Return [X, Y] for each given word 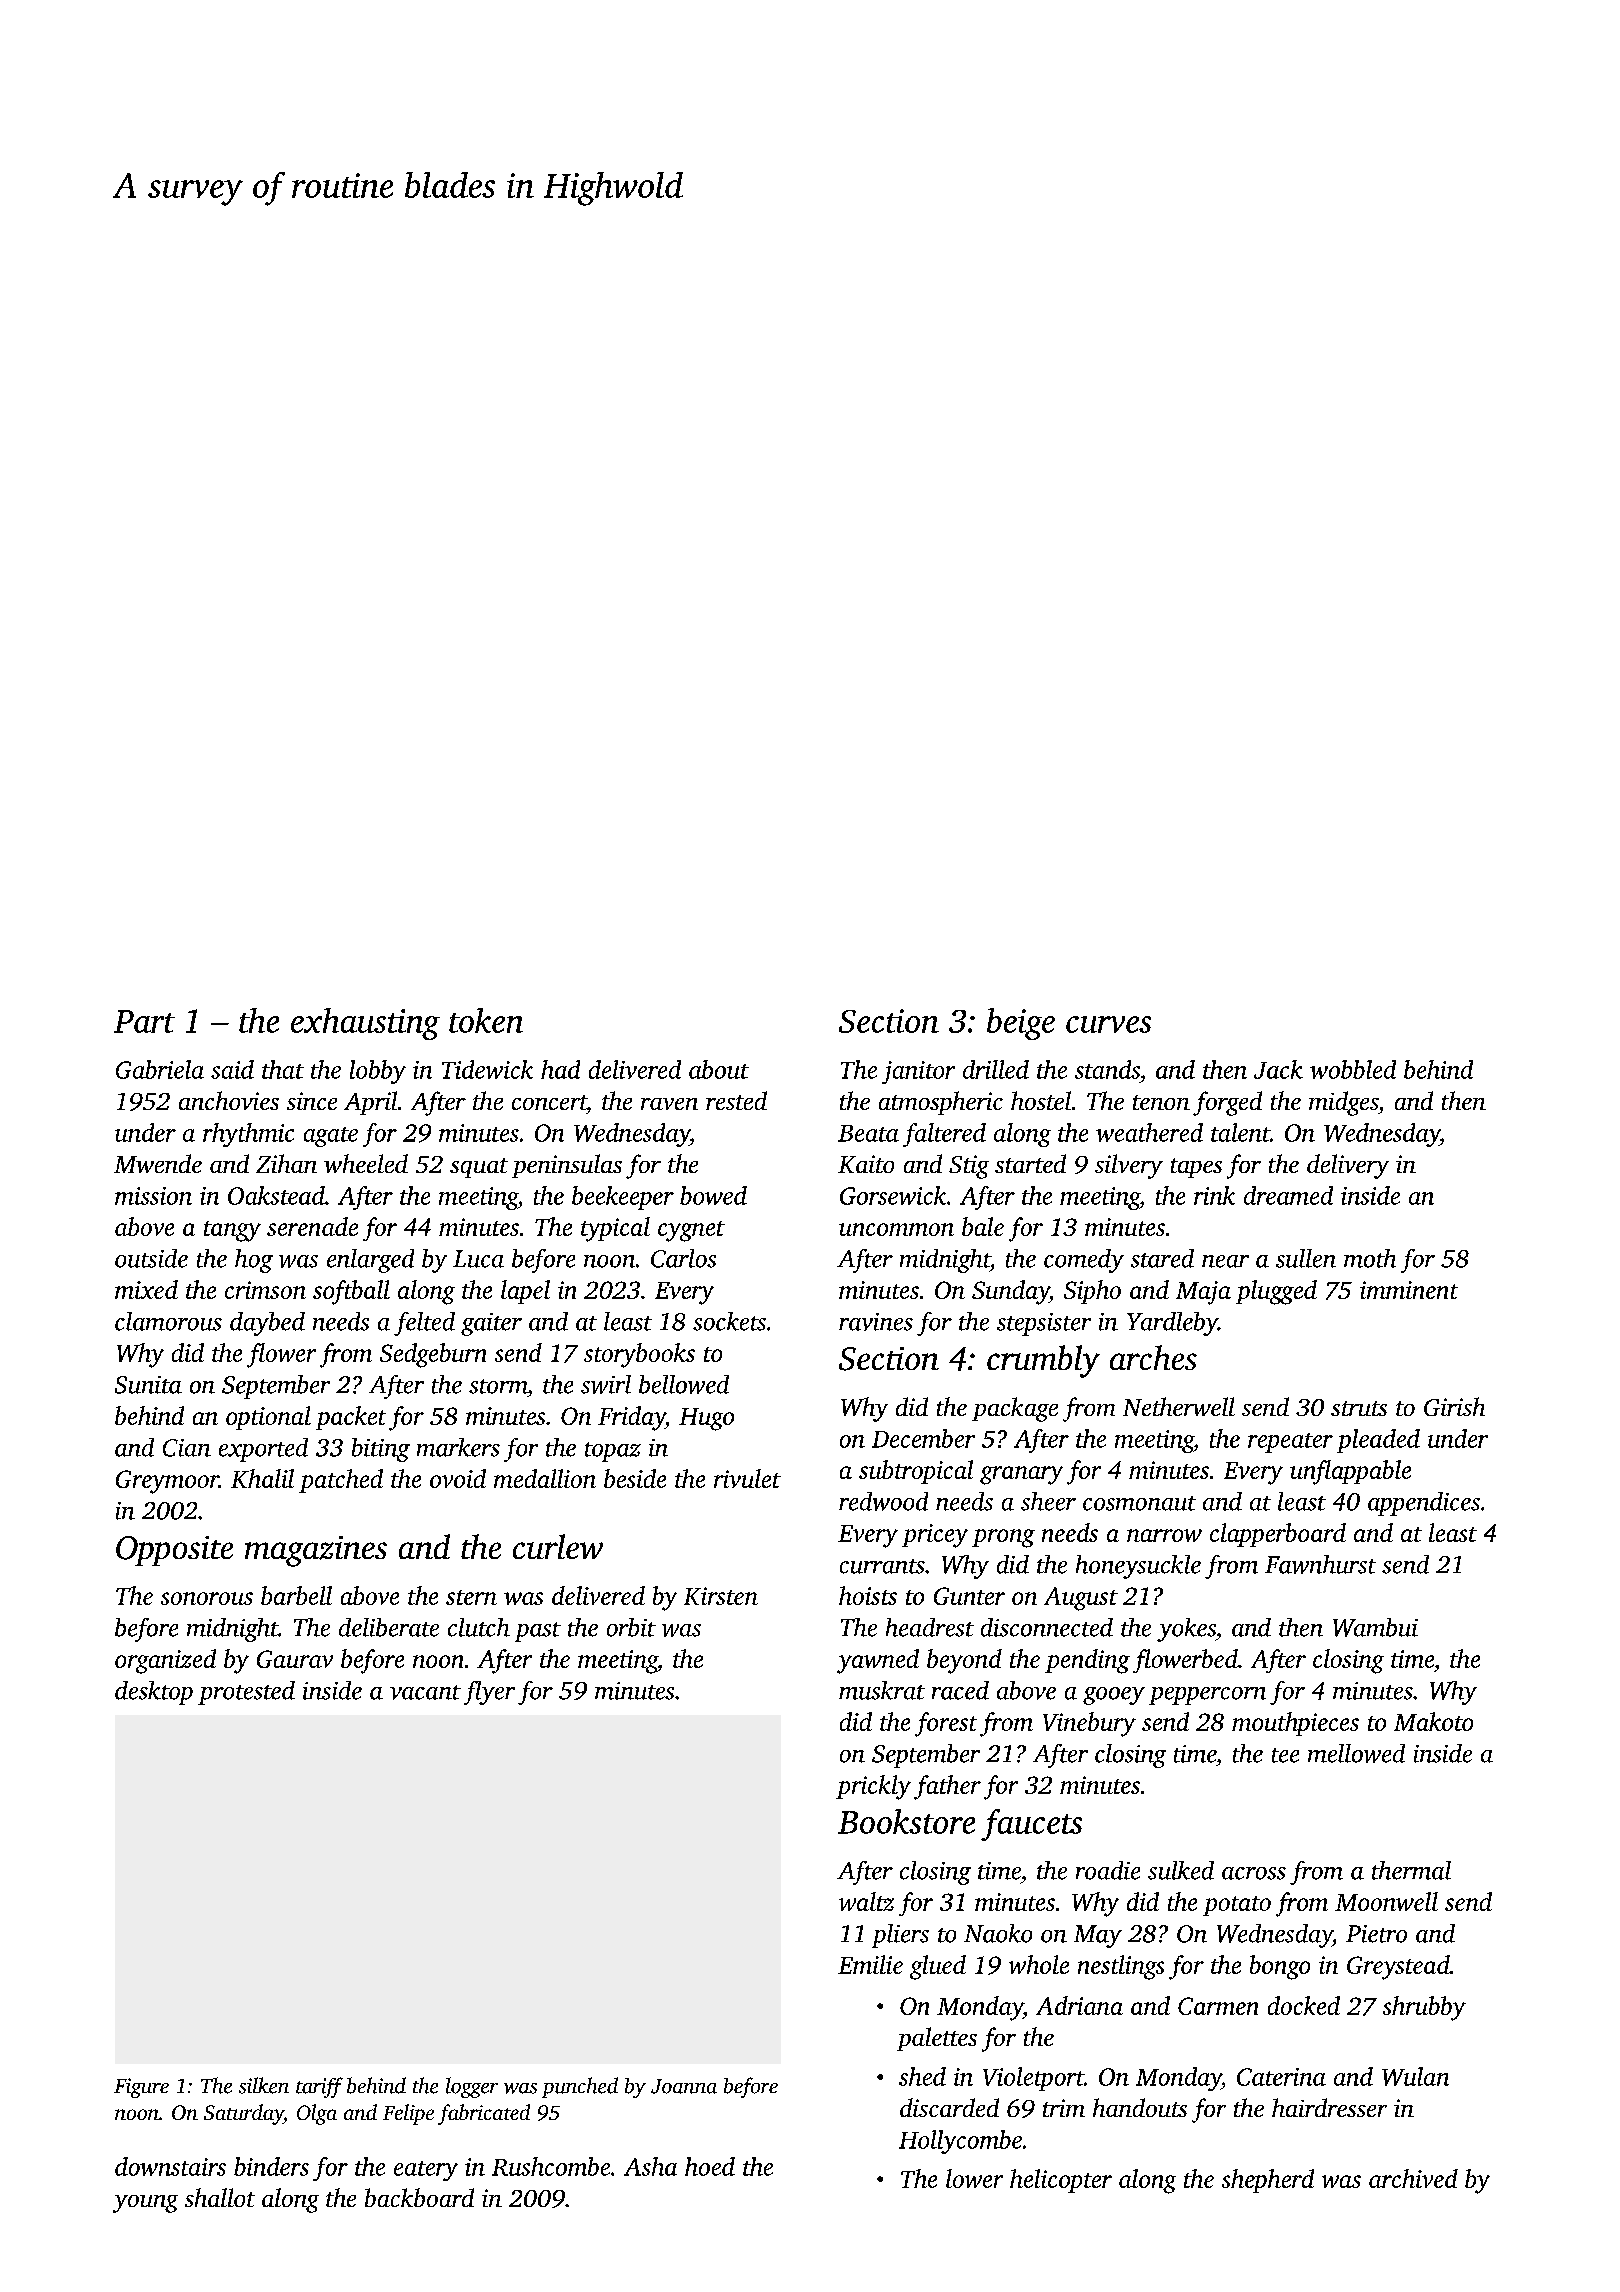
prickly [873, 1787]
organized [165, 1661]
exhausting [365, 1024]
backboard [419, 2197]
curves [1108, 1024]
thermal [1411, 1870]
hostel [1041, 1100]
